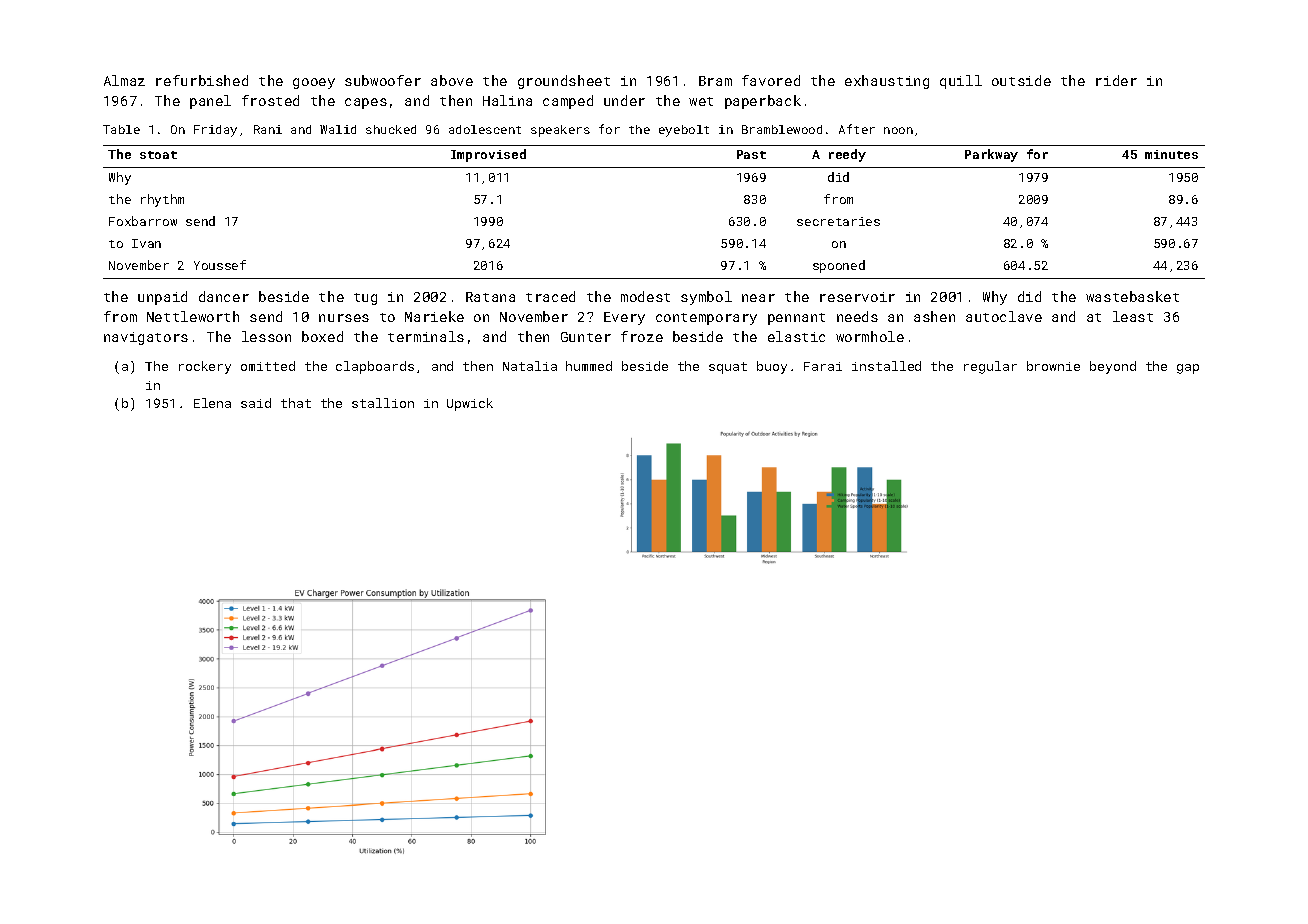 The height and width of the screenshot is (924, 1308). I want to click on Foxbarrow, so click(143, 221).
